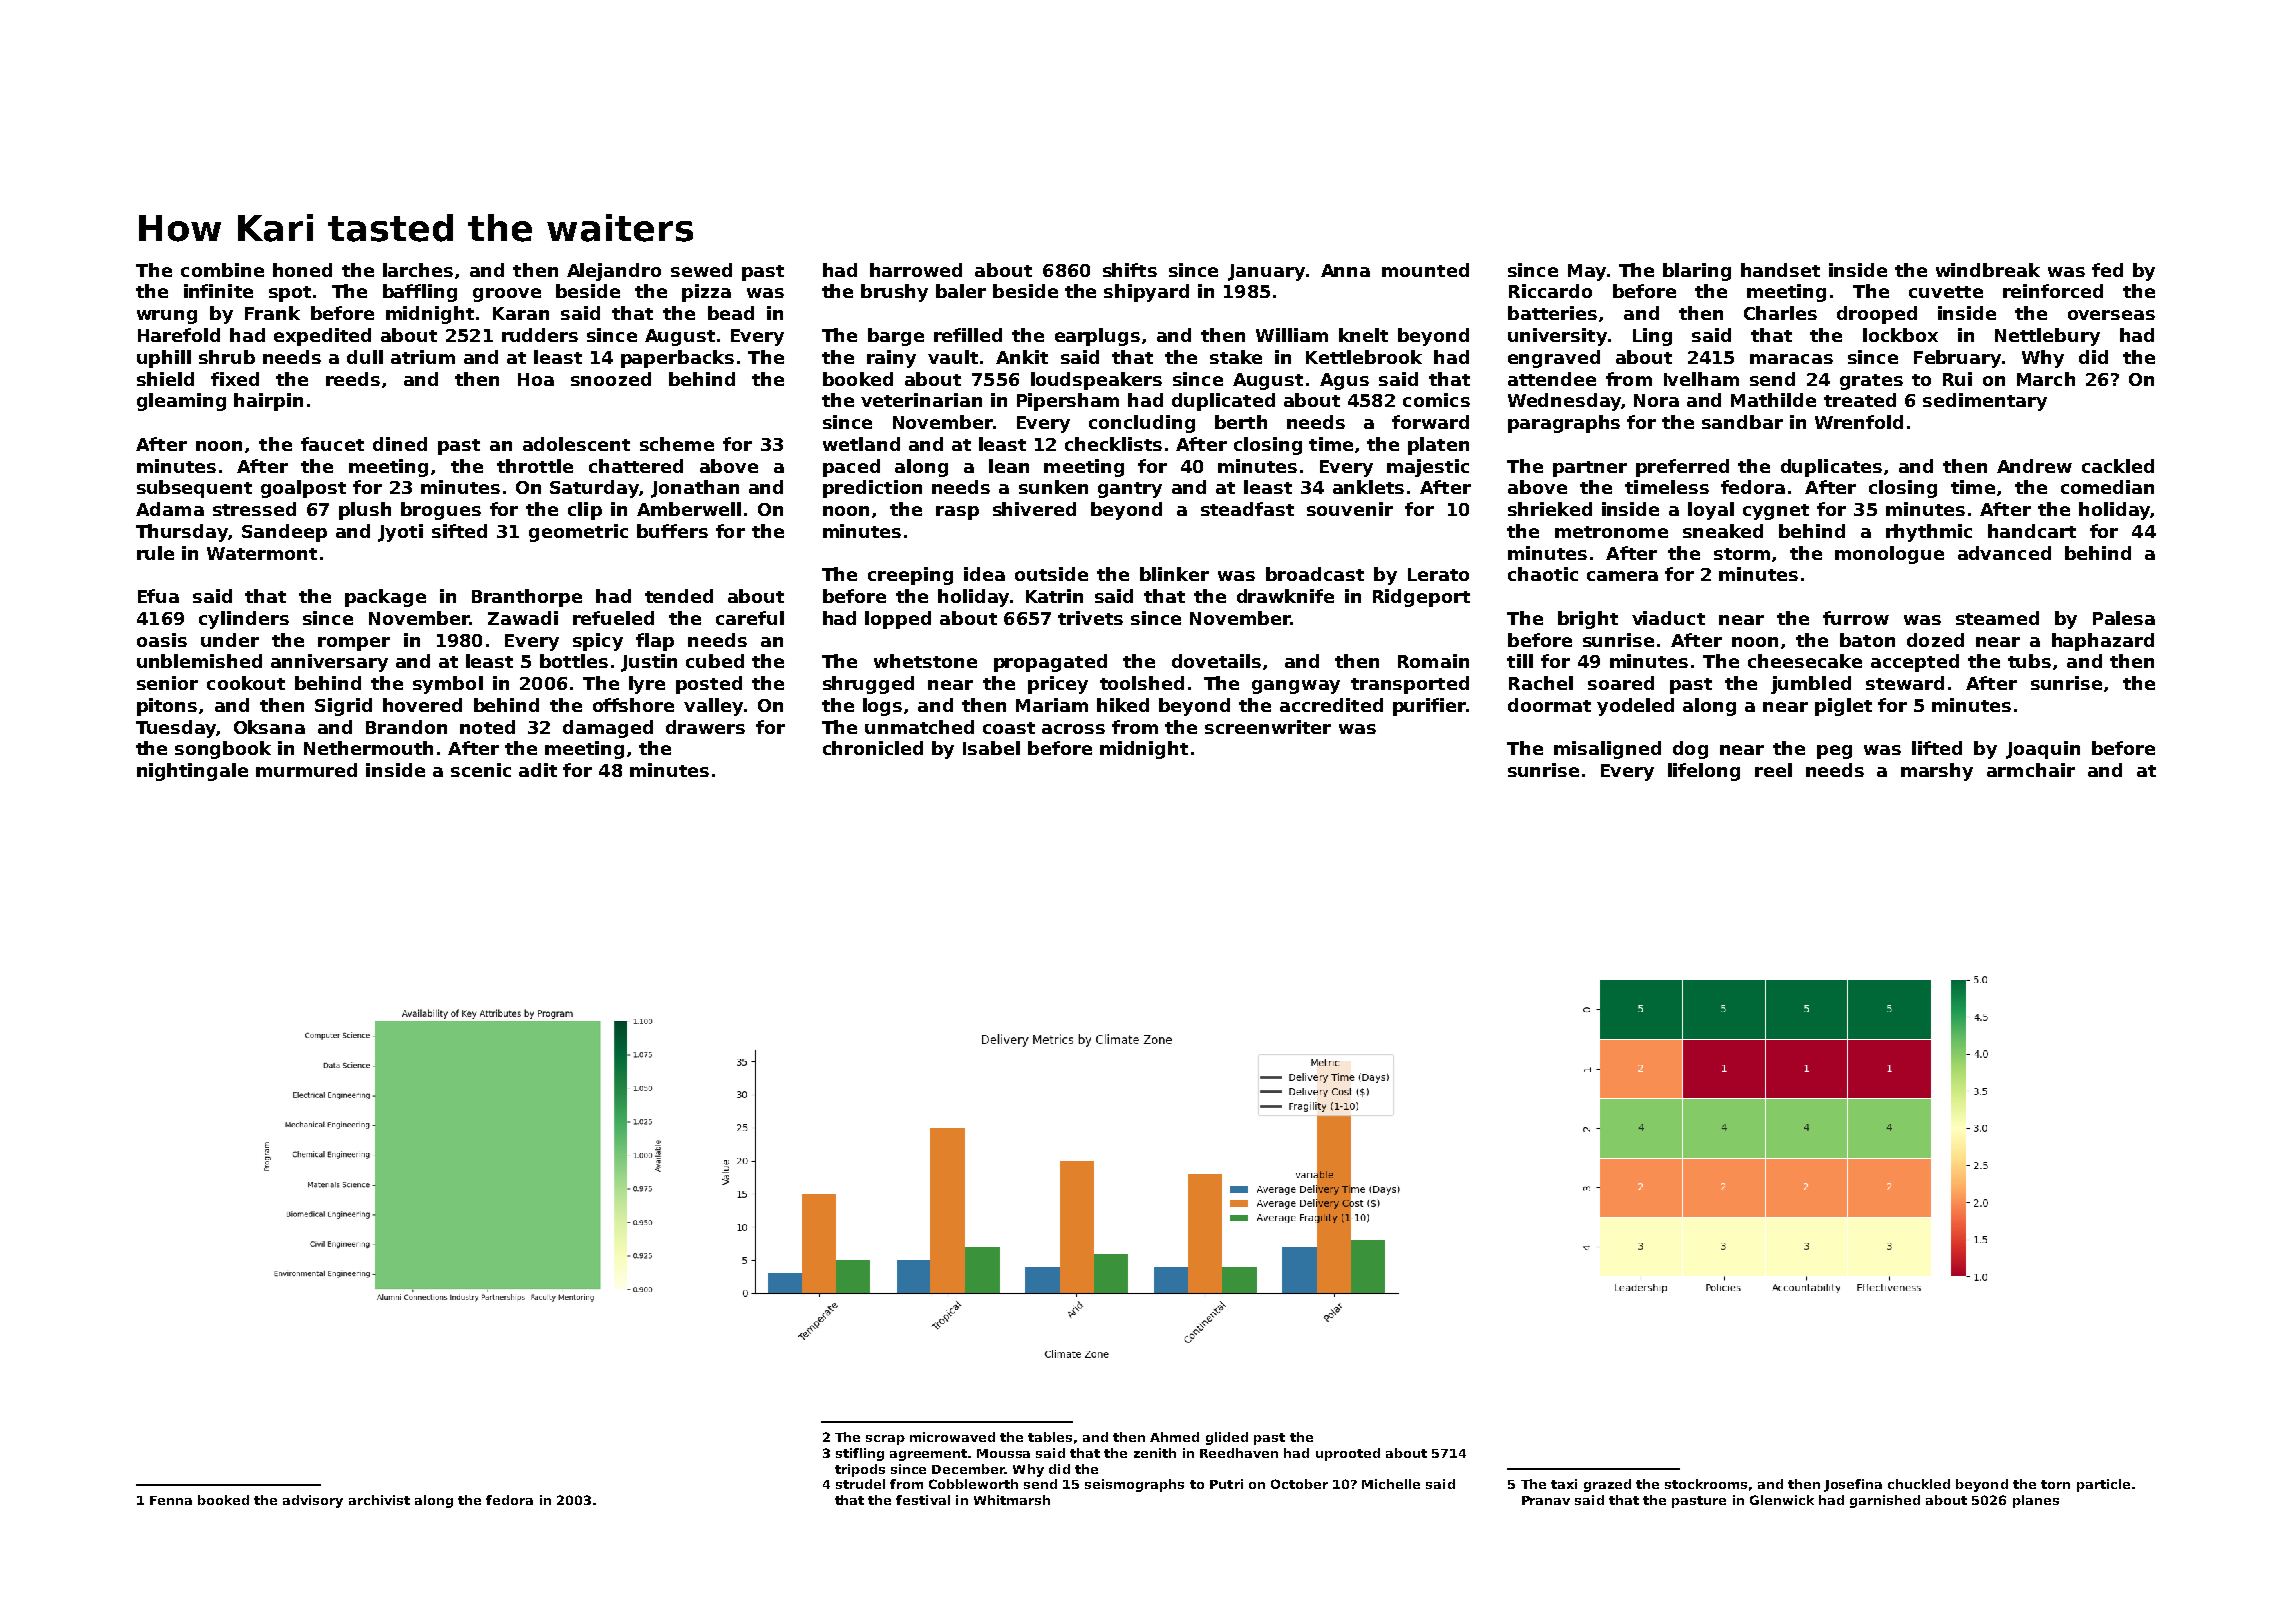 This image has width=2292, height=1620. I want to click on Joaquin, so click(2043, 750).
